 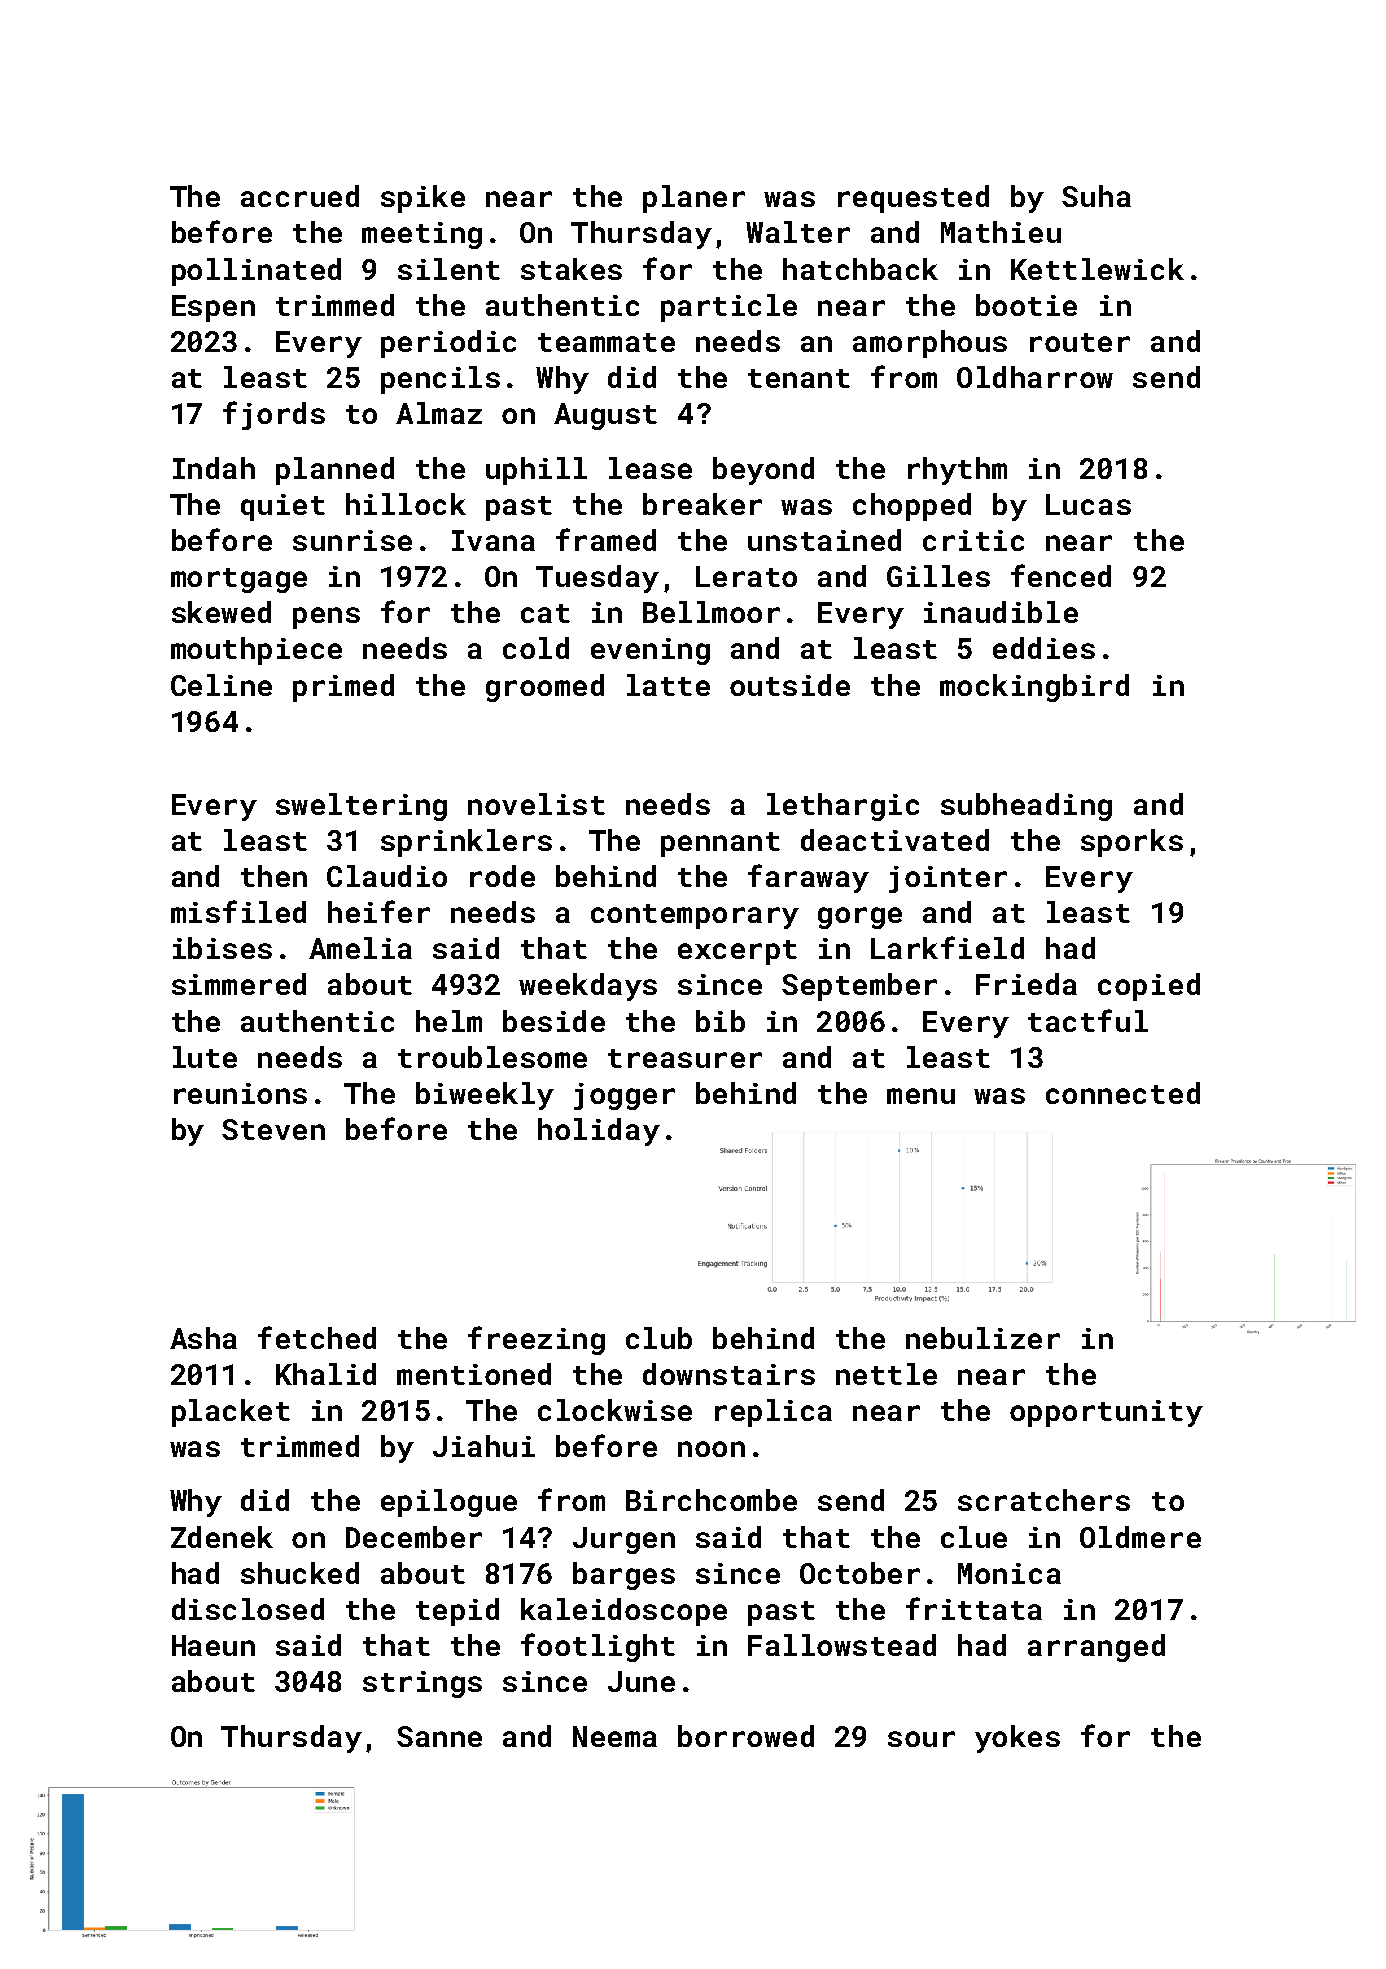 What do you see at coordinates (1123, 1093) in the page?
I see `connected` at bounding box center [1123, 1093].
